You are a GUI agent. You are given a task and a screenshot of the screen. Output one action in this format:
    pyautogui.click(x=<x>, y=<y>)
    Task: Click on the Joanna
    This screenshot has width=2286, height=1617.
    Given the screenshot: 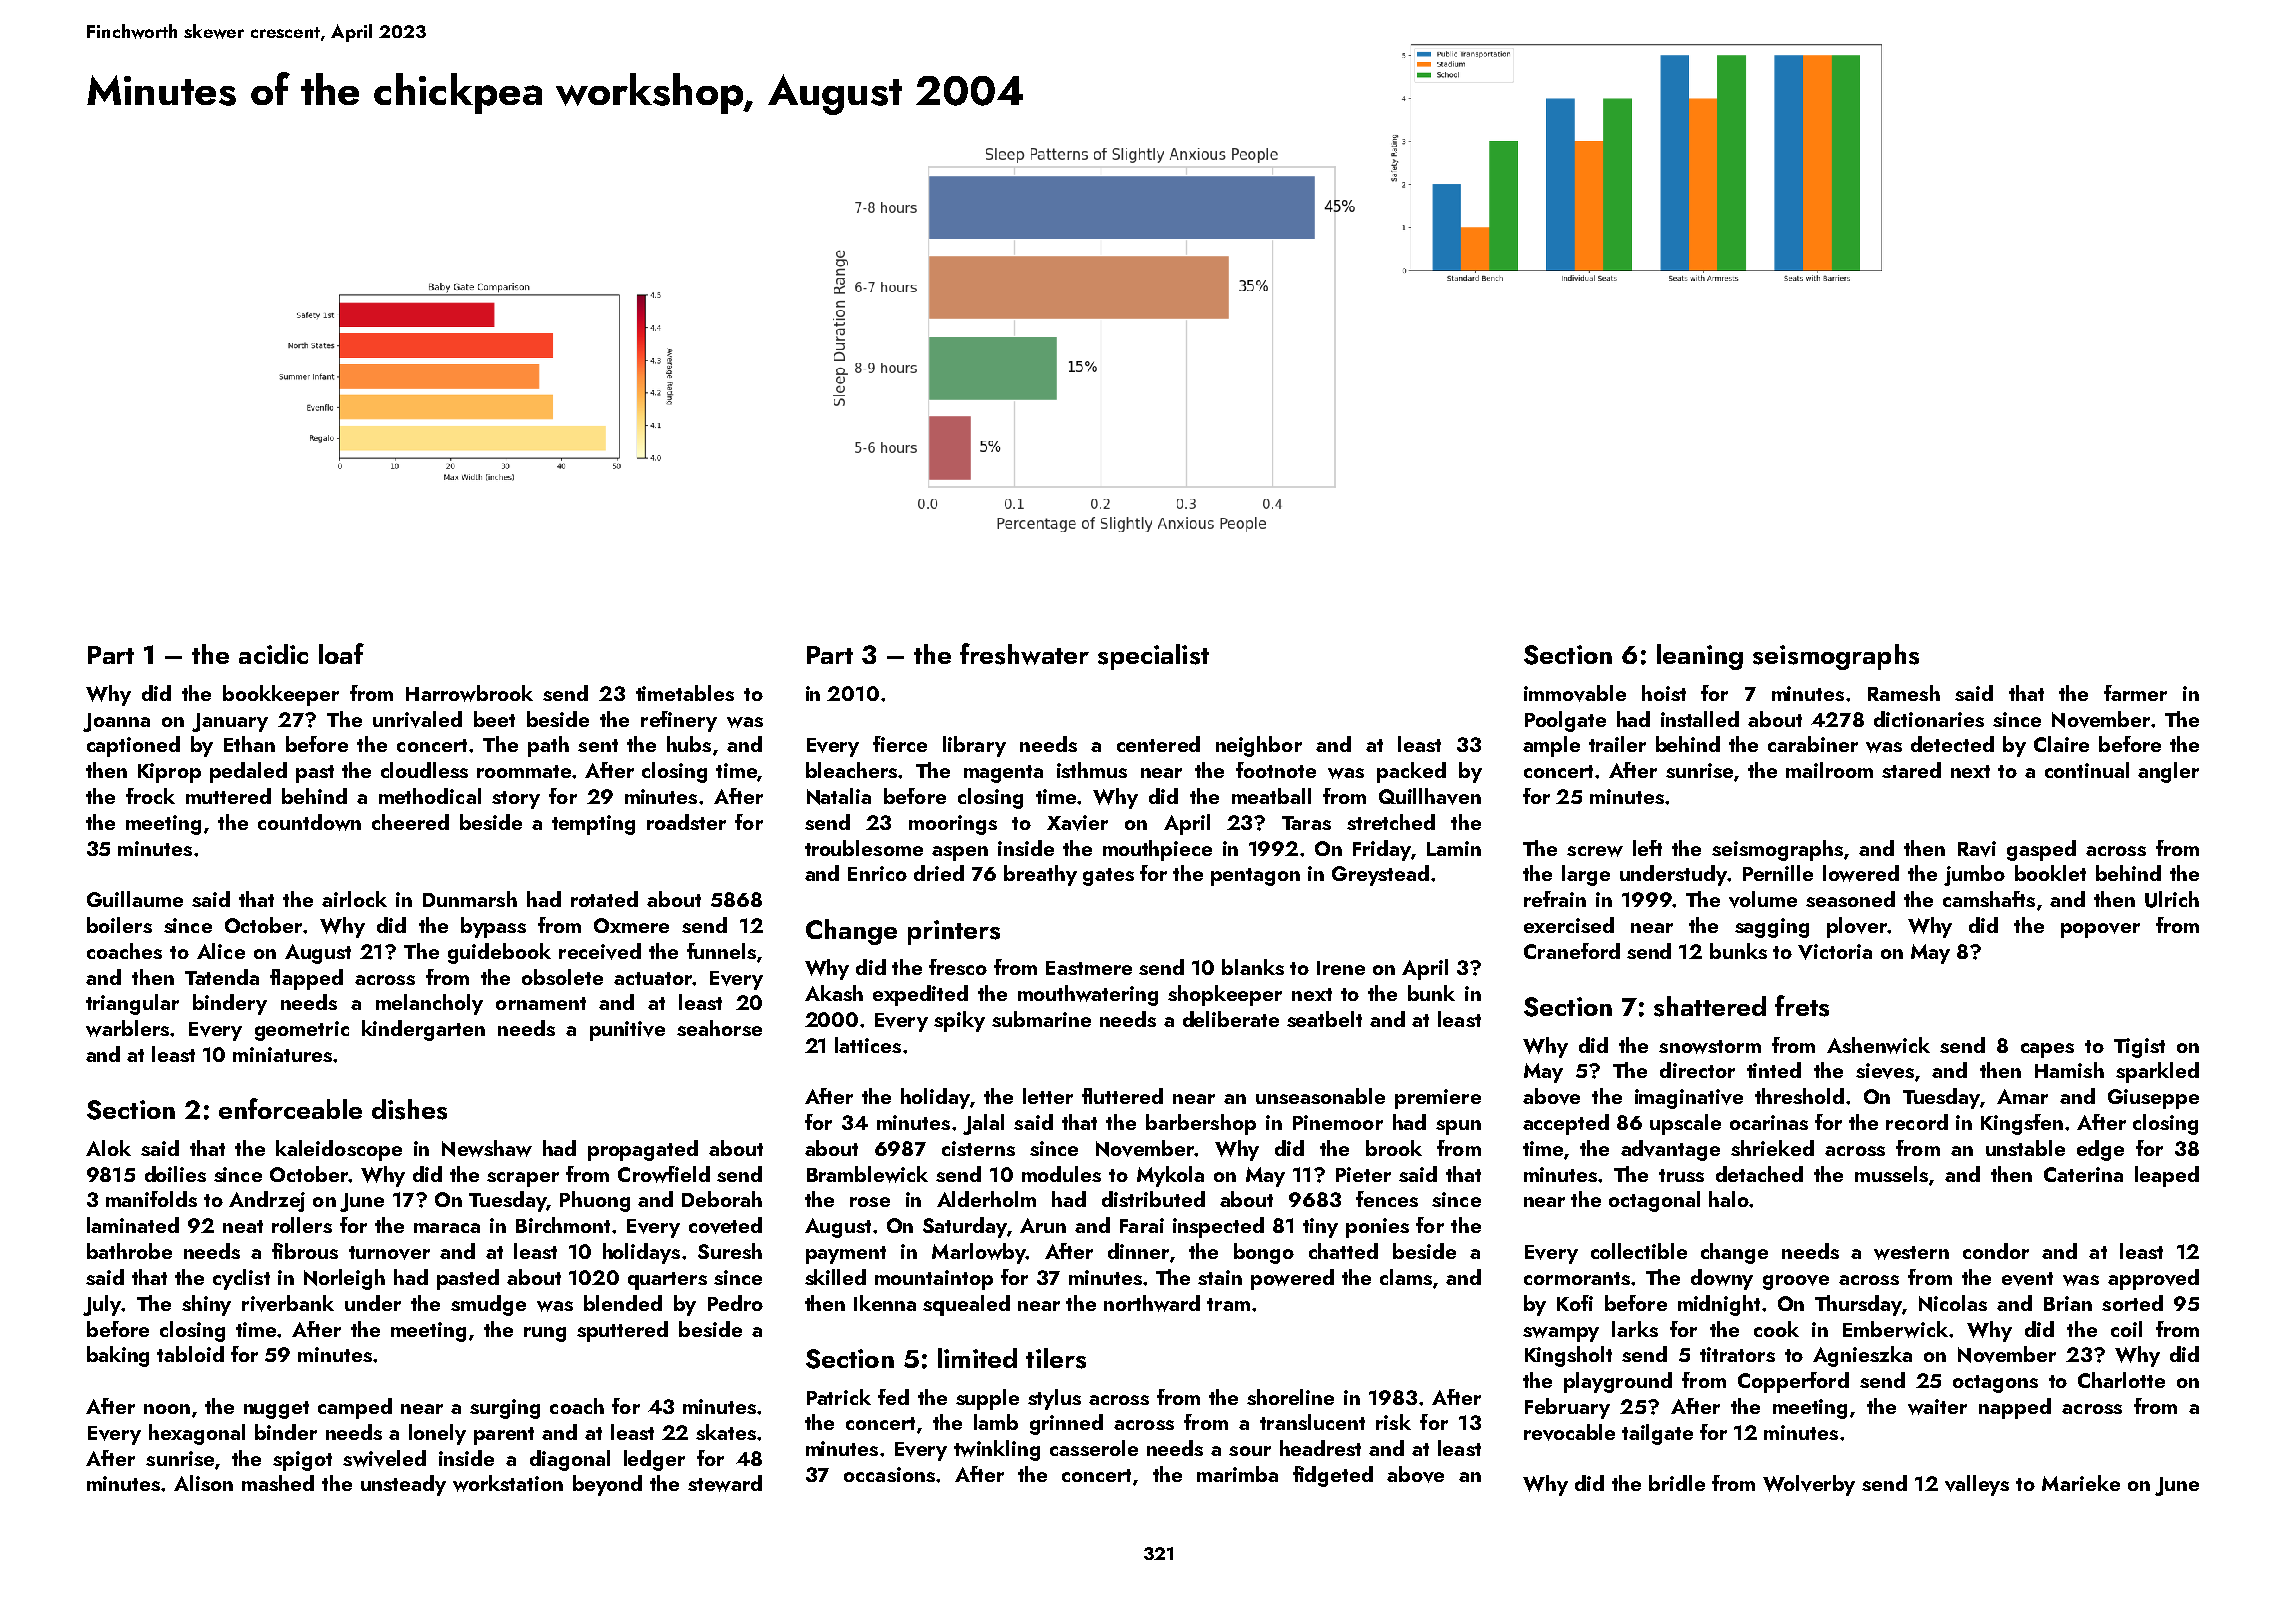 What is the action you would take?
    pyautogui.click(x=116, y=722)
